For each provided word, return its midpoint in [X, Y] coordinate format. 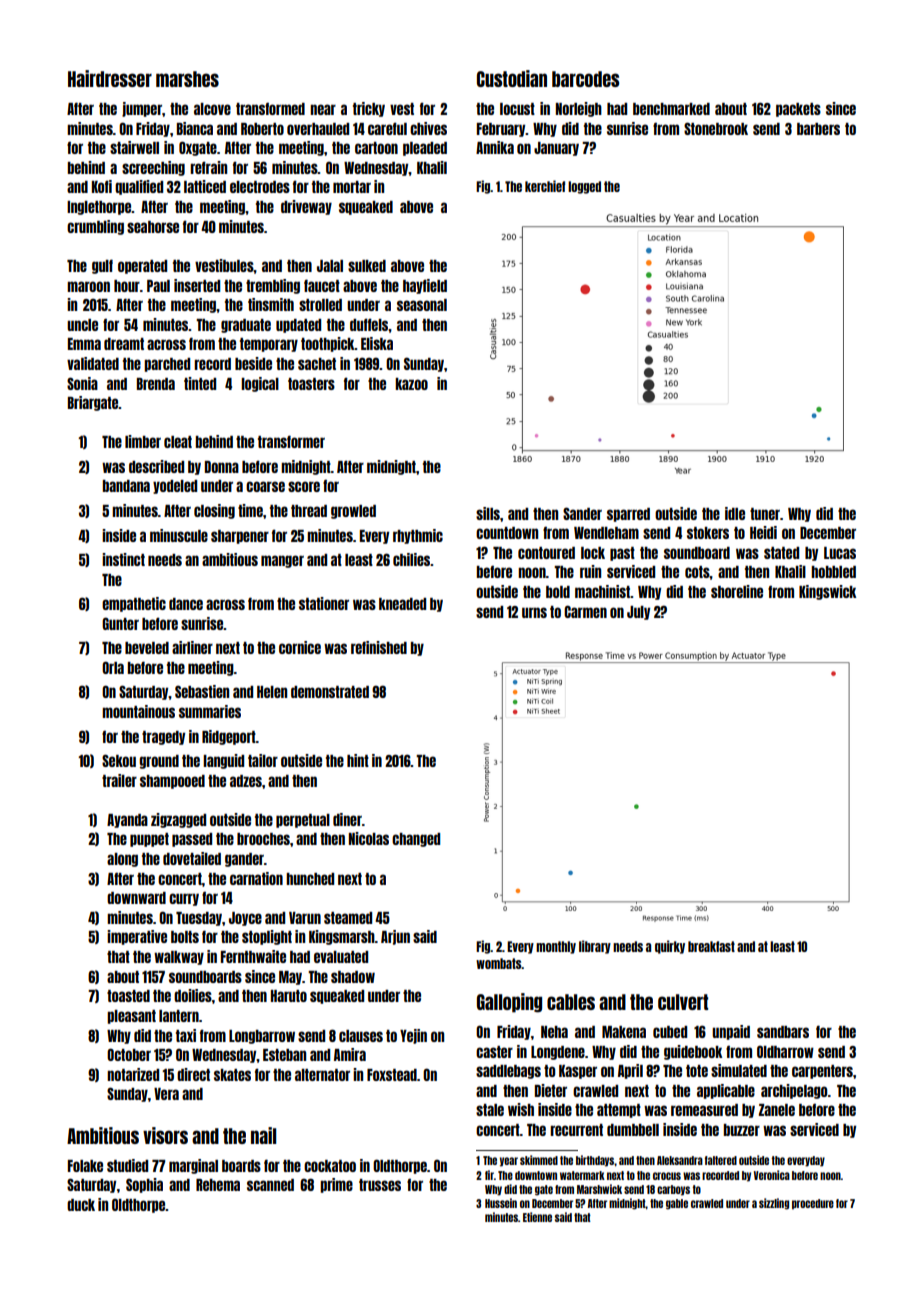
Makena [624, 1032]
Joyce [245, 919]
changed [416, 840]
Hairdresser [110, 78]
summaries [210, 711]
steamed [348, 918]
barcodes [585, 79]
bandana [126, 486]
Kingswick [827, 592]
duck [81, 1205]
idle [735, 513]
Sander [582, 513]
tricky [369, 109]
